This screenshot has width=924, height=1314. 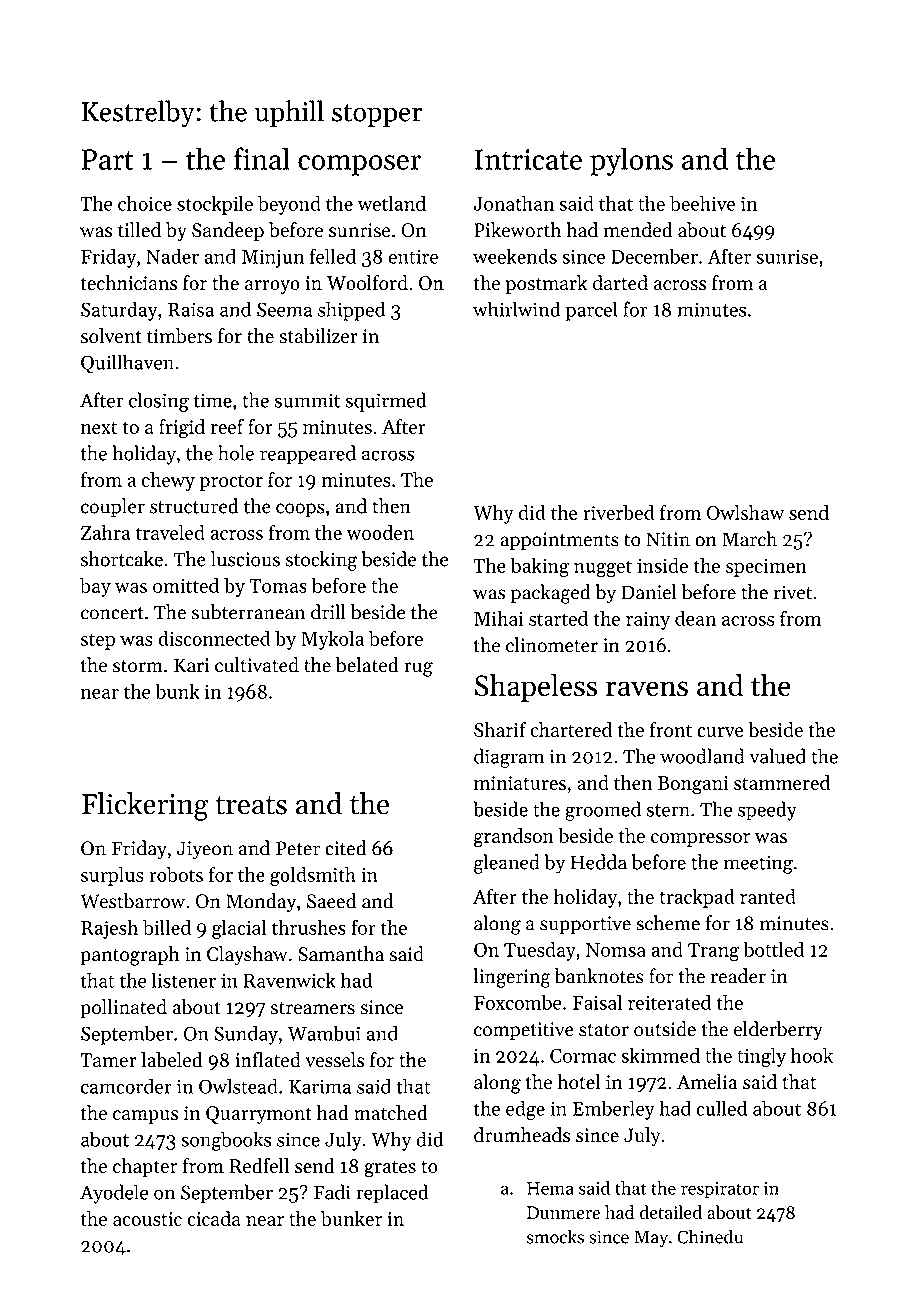 I want to click on Flickering, so click(x=145, y=806).
